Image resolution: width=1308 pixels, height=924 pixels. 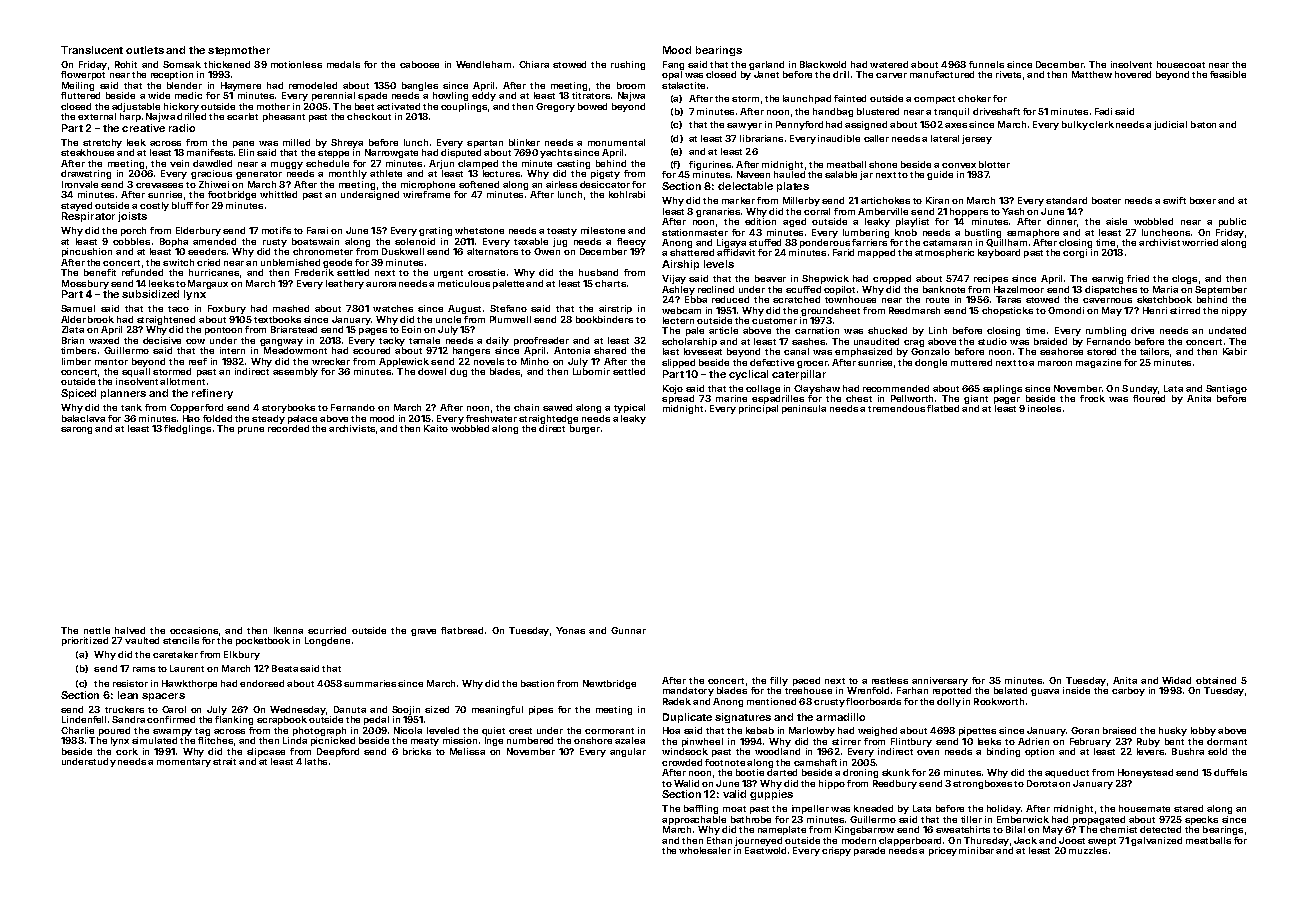 I want to click on wholesaler, so click(x=705, y=850).
